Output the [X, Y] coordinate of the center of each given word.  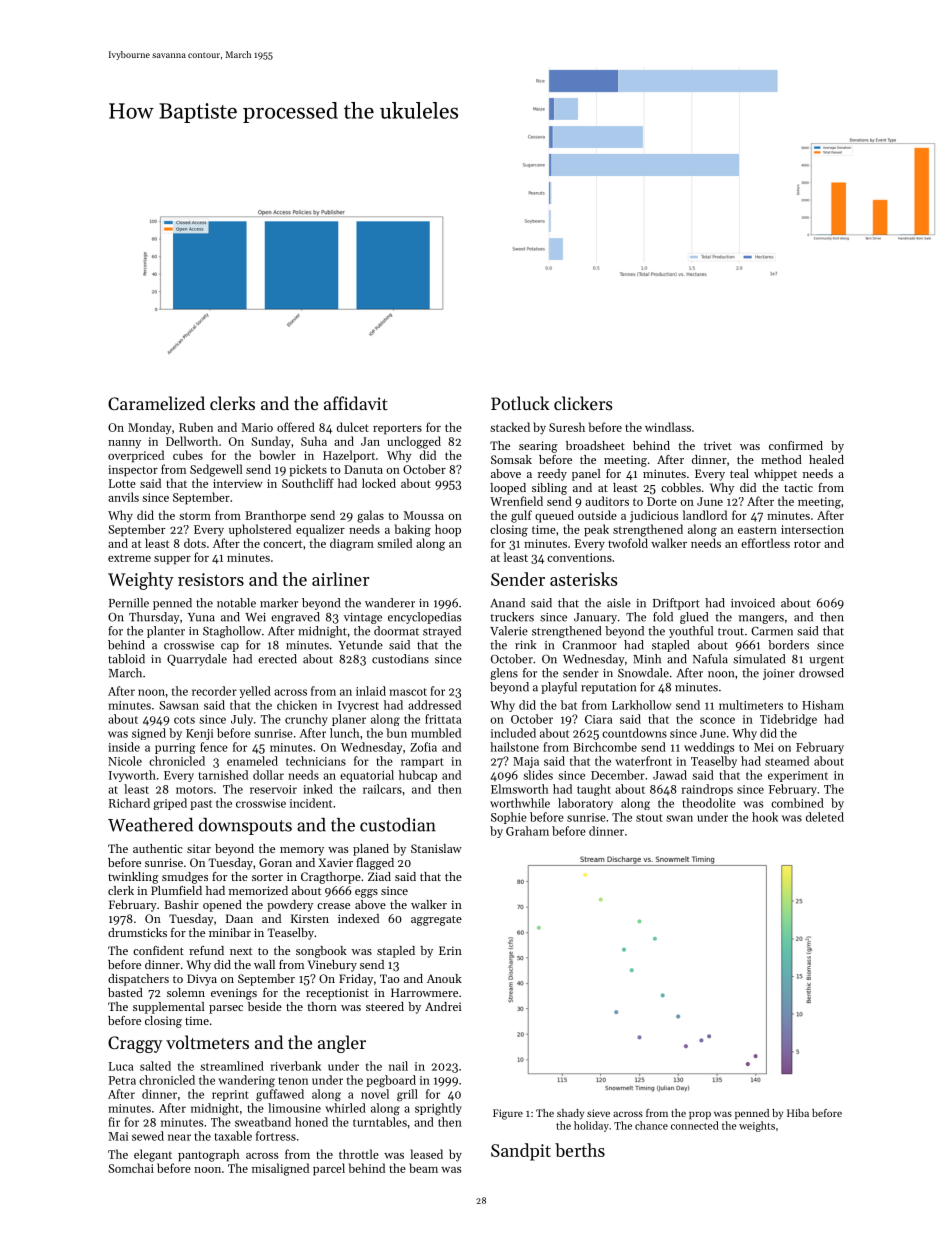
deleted [825, 817]
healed [826, 459]
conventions [579, 557]
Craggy [135, 1044]
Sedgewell [216, 470]
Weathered [150, 825]
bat [569, 705]
